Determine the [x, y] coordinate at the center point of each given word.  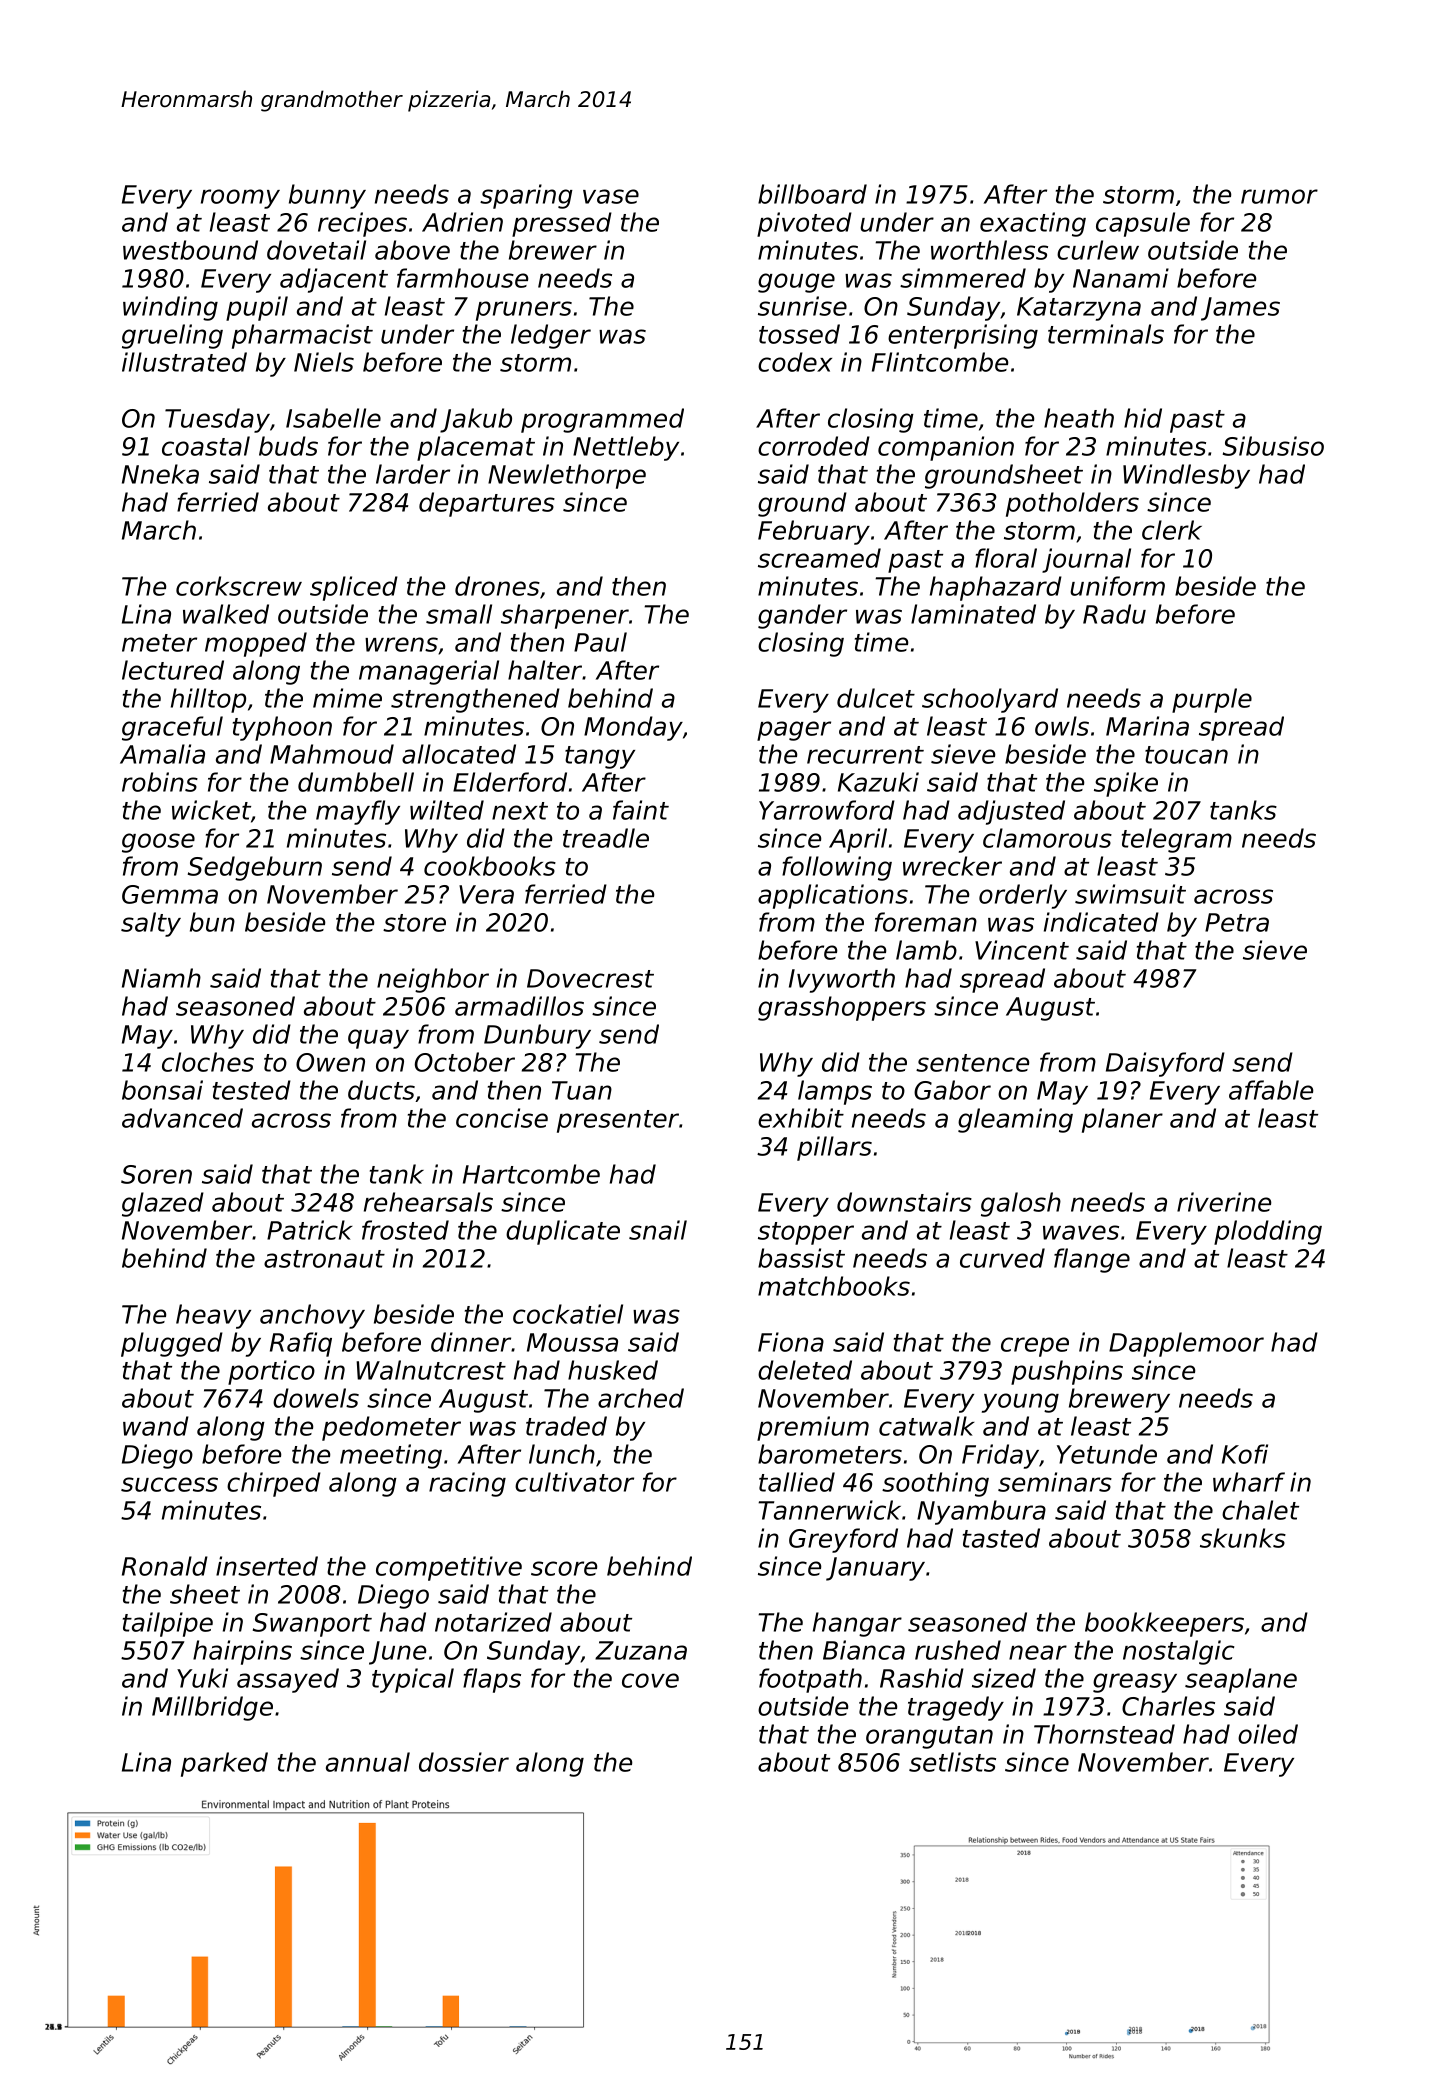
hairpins [242, 1652]
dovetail [316, 250]
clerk [1172, 530]
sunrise [802, 306]
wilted [447, 810]
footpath [810, 1680]
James [1240, 309]
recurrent [865, 755]
